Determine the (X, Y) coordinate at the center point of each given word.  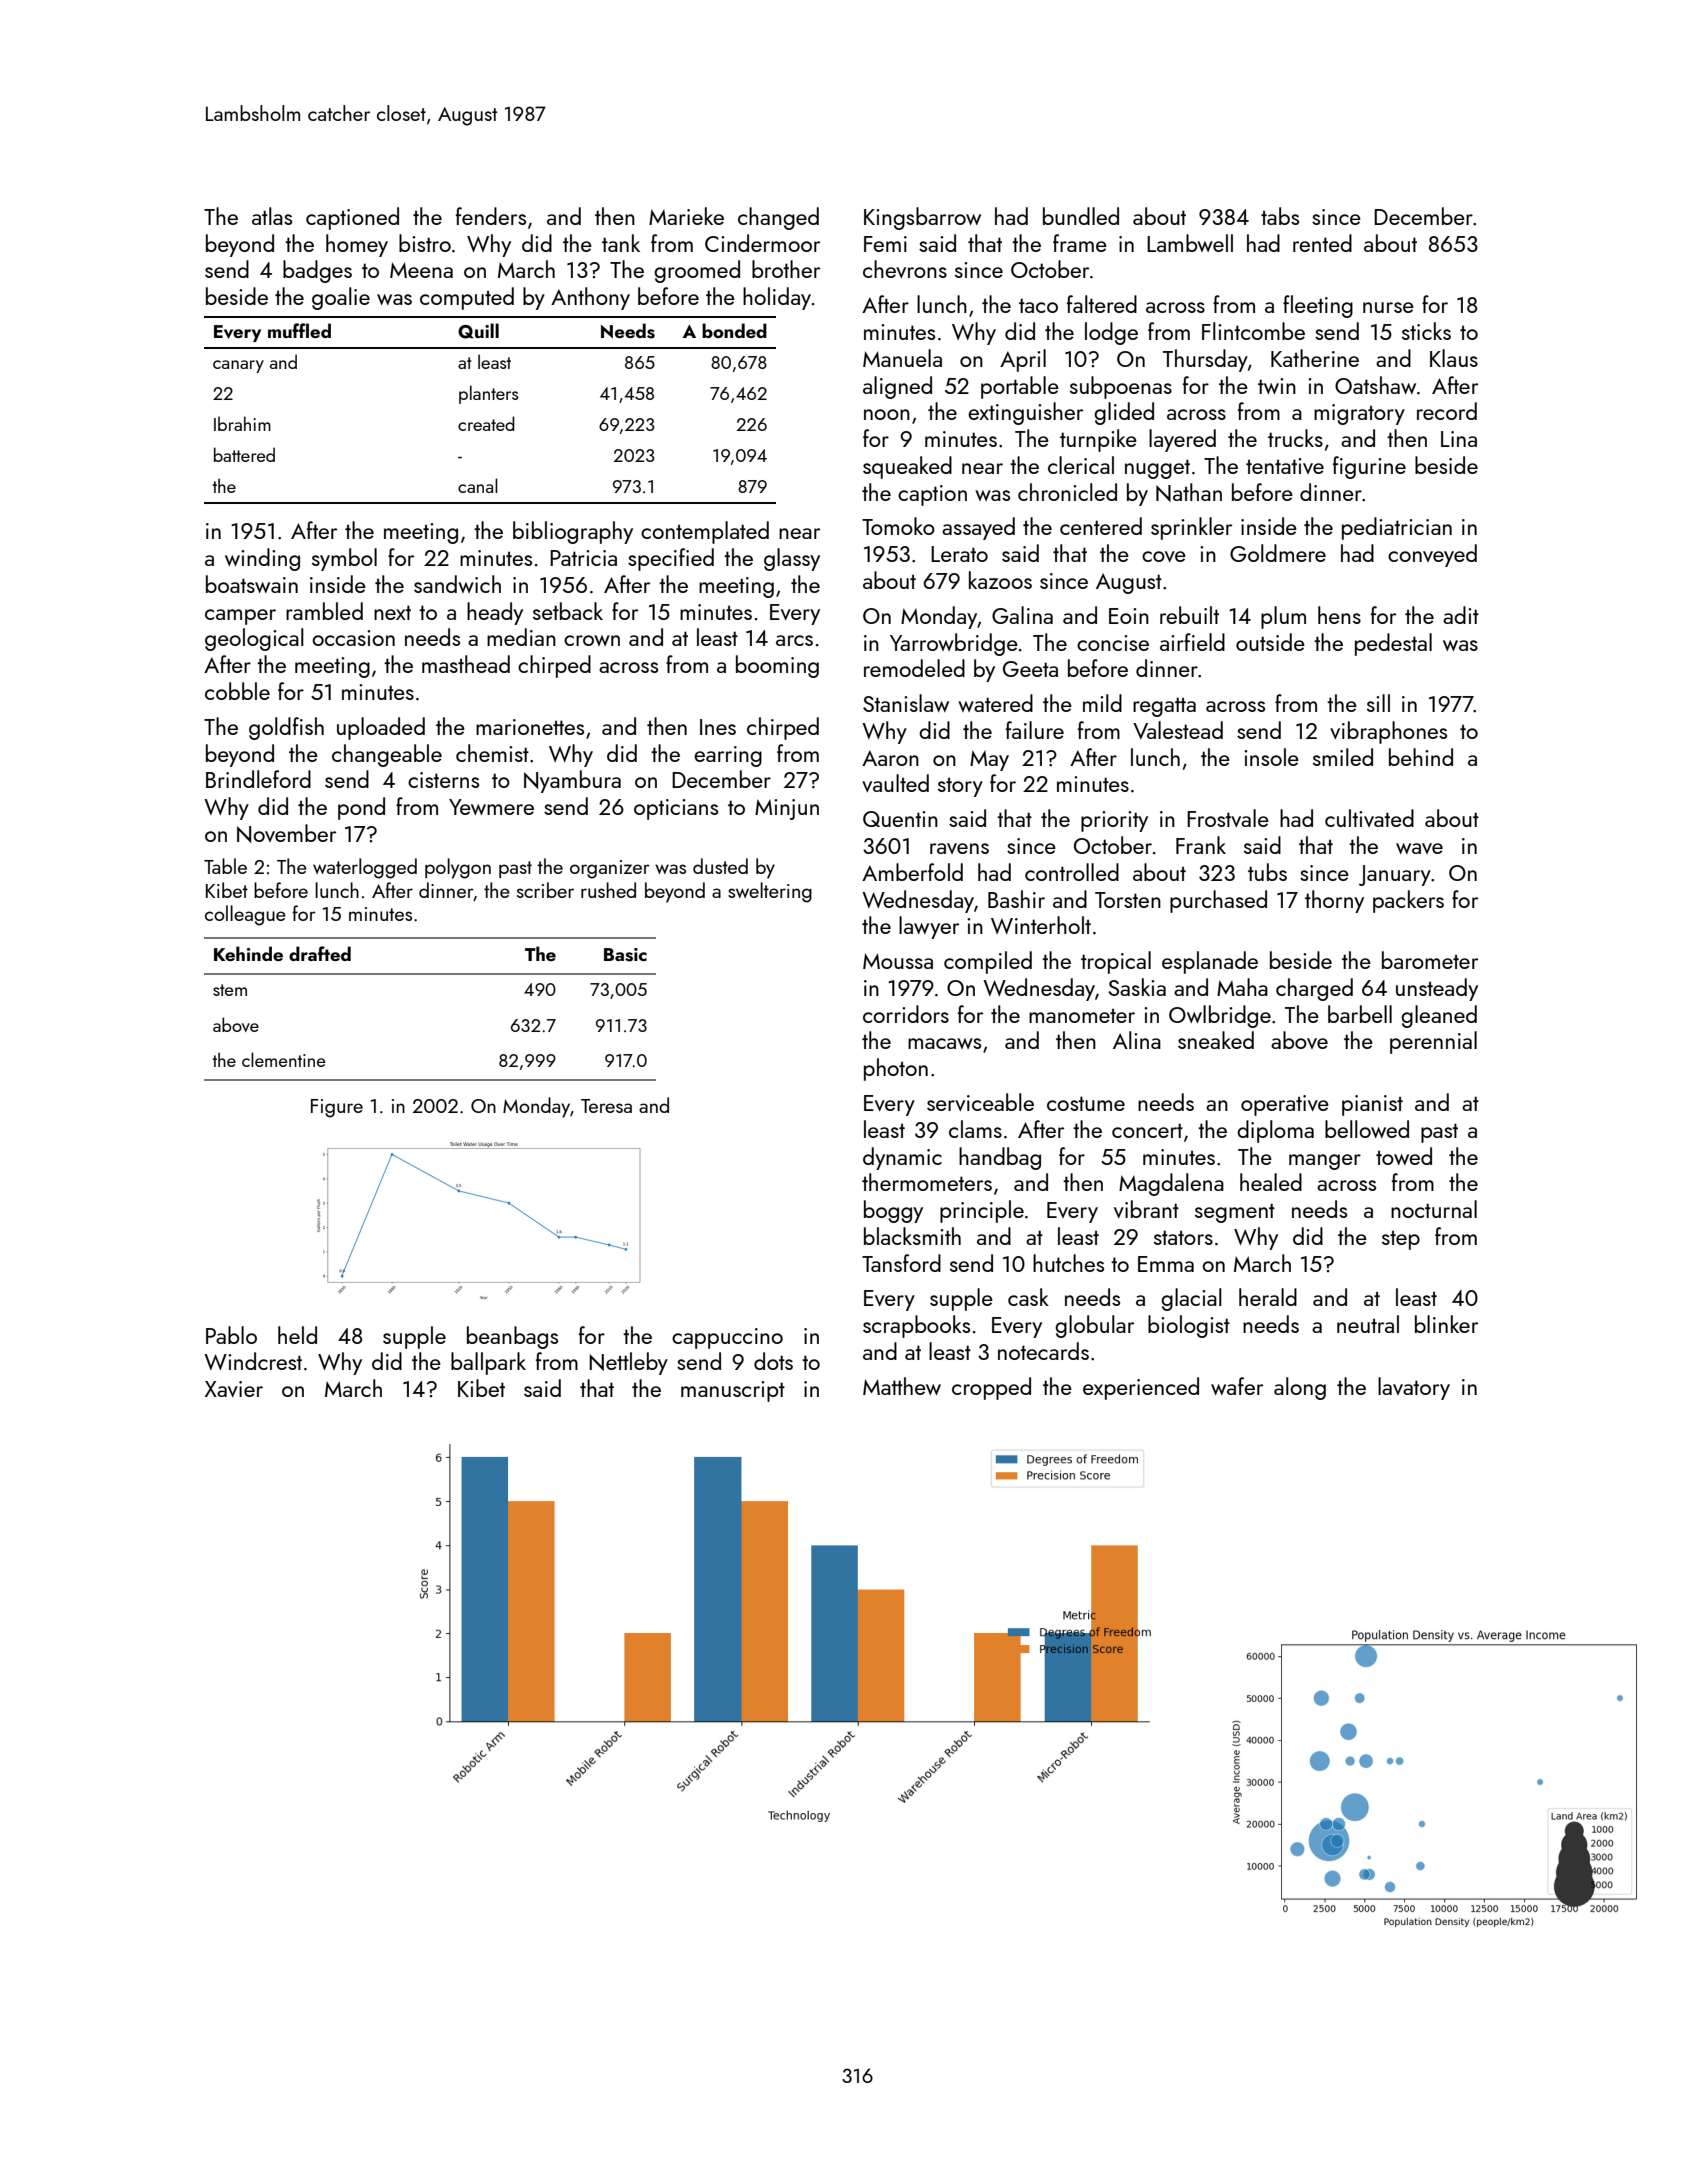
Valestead (1178, 730)
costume (1086, 1103)
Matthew (902, 1386)
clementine (283, 1059)
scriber (545, 890)
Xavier (234, 1389)
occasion (353, 638)
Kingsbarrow (922, 218)
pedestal (1393, 644)
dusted (720, 866)
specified (671, 559)
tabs (1280, 216)
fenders (491, 216)
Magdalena (1171, 1184)
